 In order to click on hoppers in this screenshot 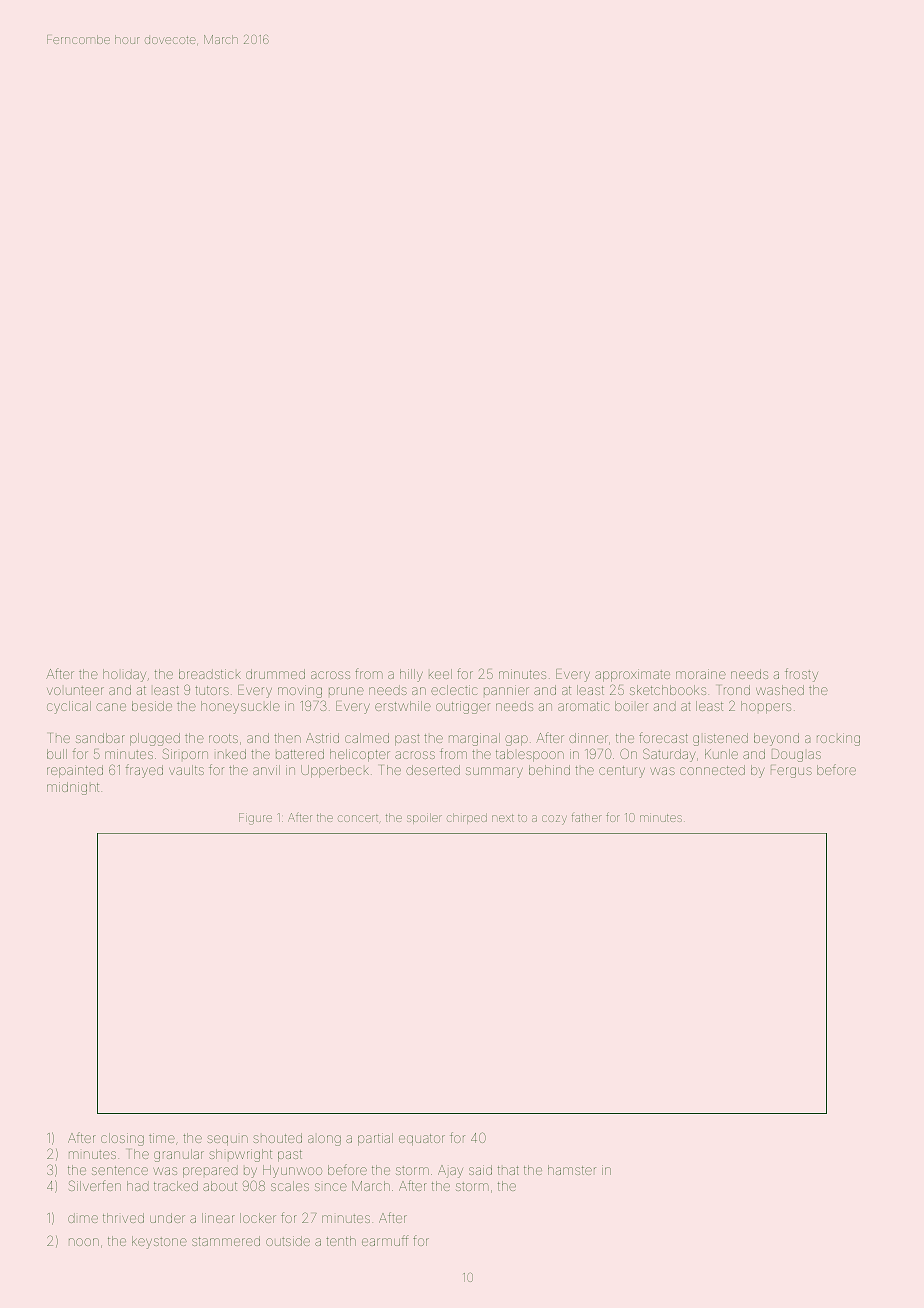, I will do `click(766, 707)`.
